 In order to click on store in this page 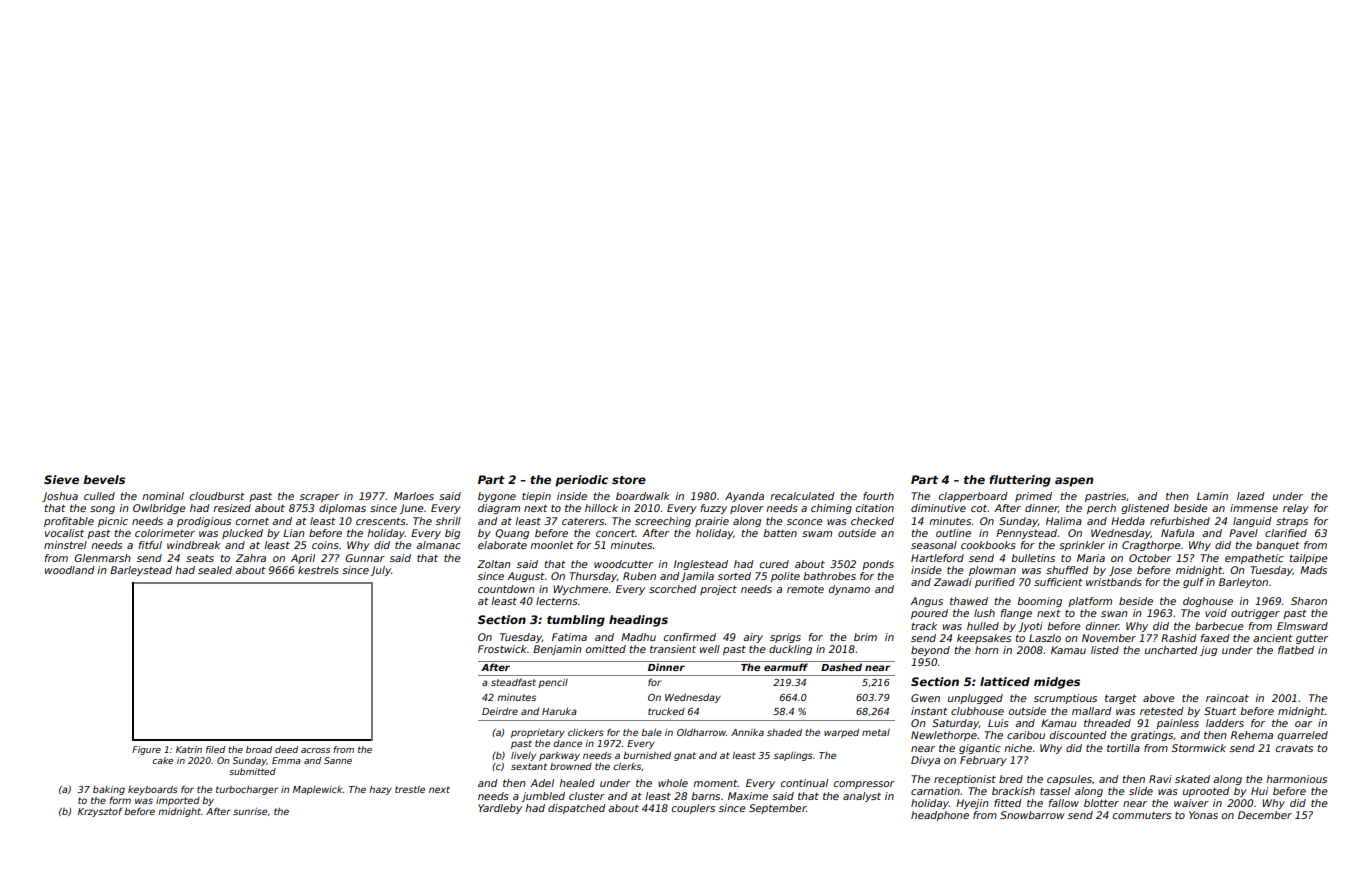, I will do `click(629, 480)`.
